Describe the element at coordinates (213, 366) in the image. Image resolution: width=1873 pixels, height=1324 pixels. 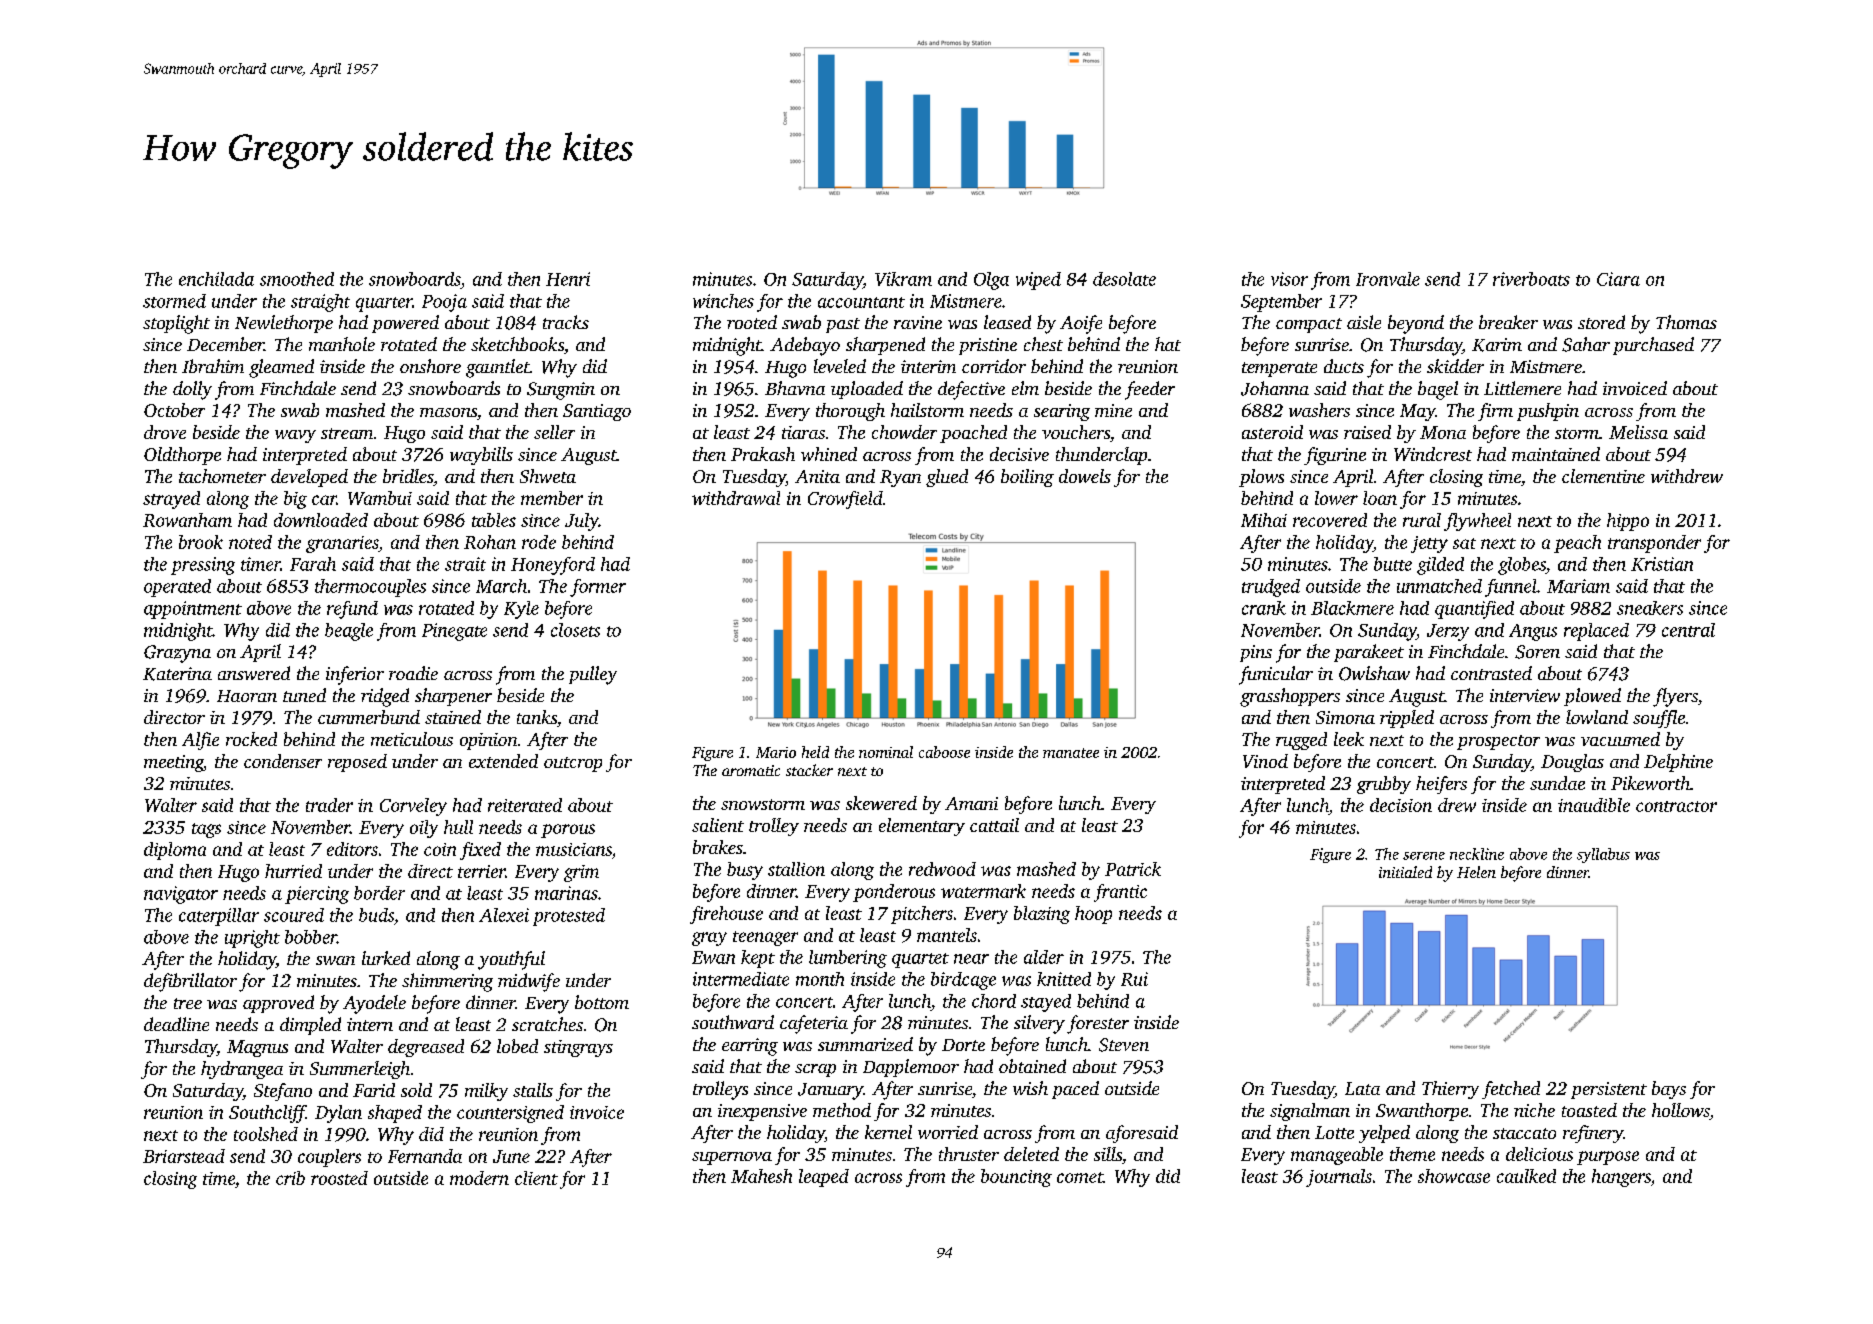
I see `Ibrahim` at that location.
